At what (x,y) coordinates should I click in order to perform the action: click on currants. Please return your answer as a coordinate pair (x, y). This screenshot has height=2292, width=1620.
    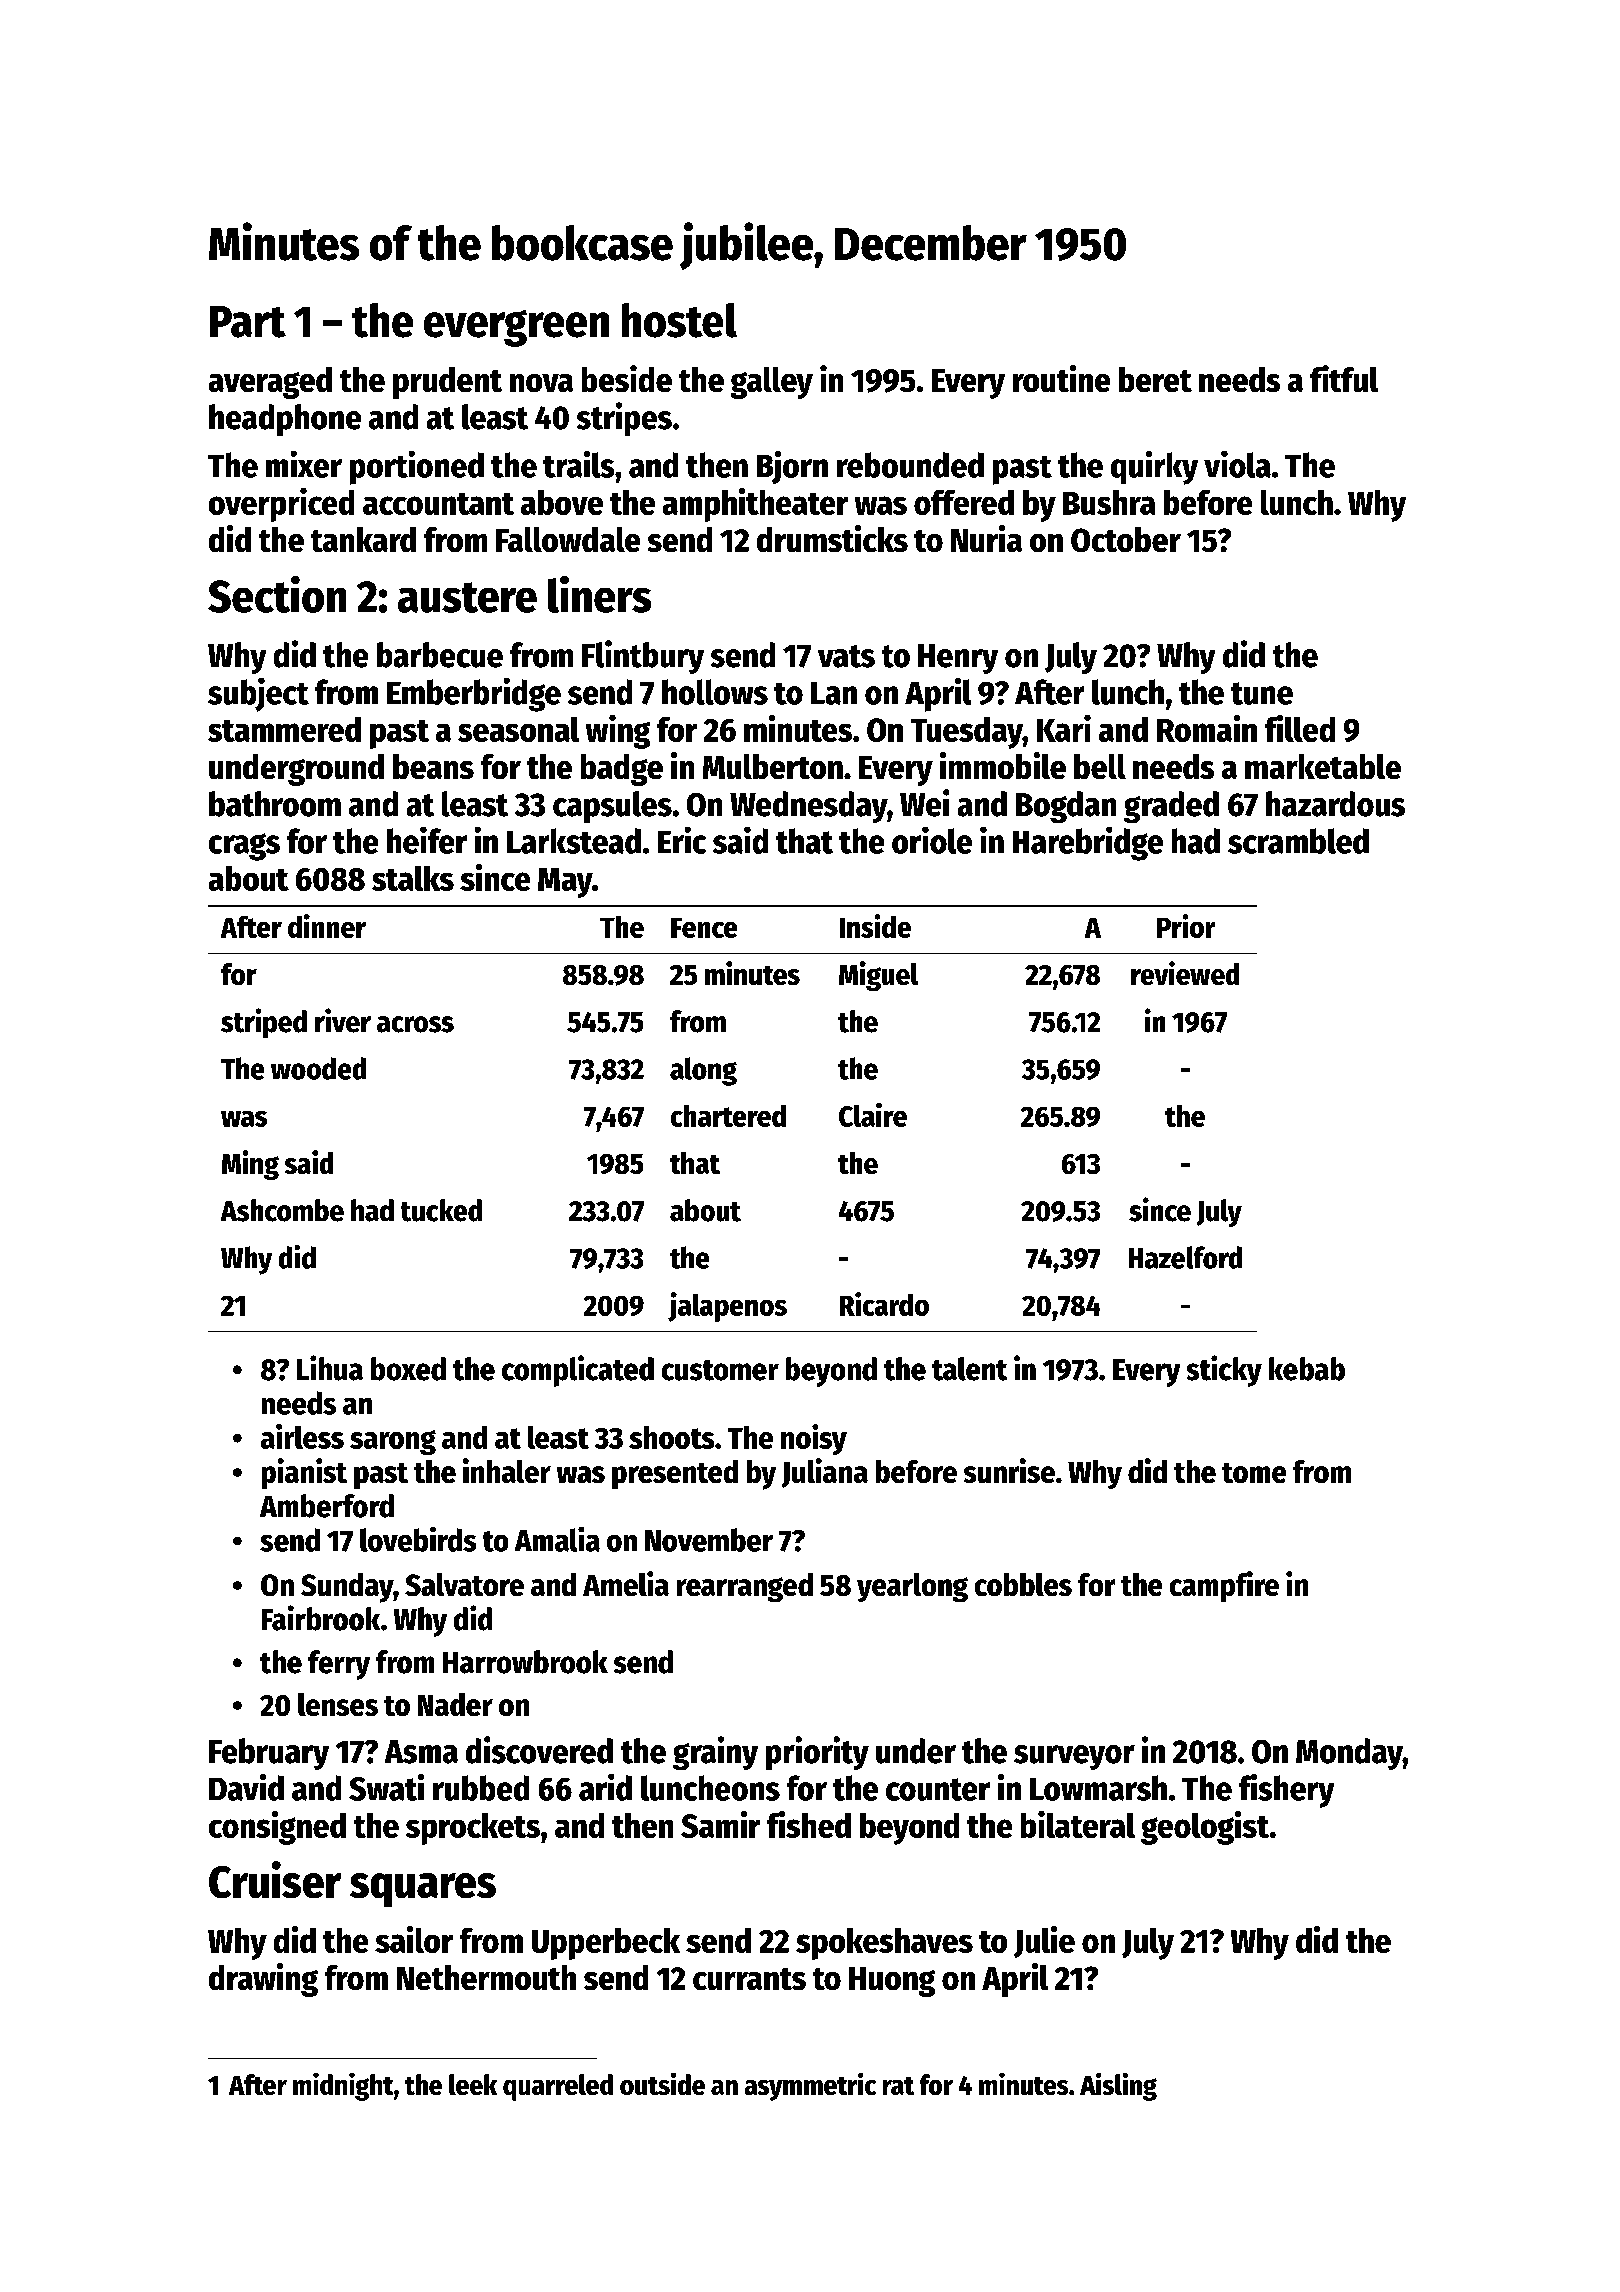
    Looking at the image, I should click on (749, 1979).
